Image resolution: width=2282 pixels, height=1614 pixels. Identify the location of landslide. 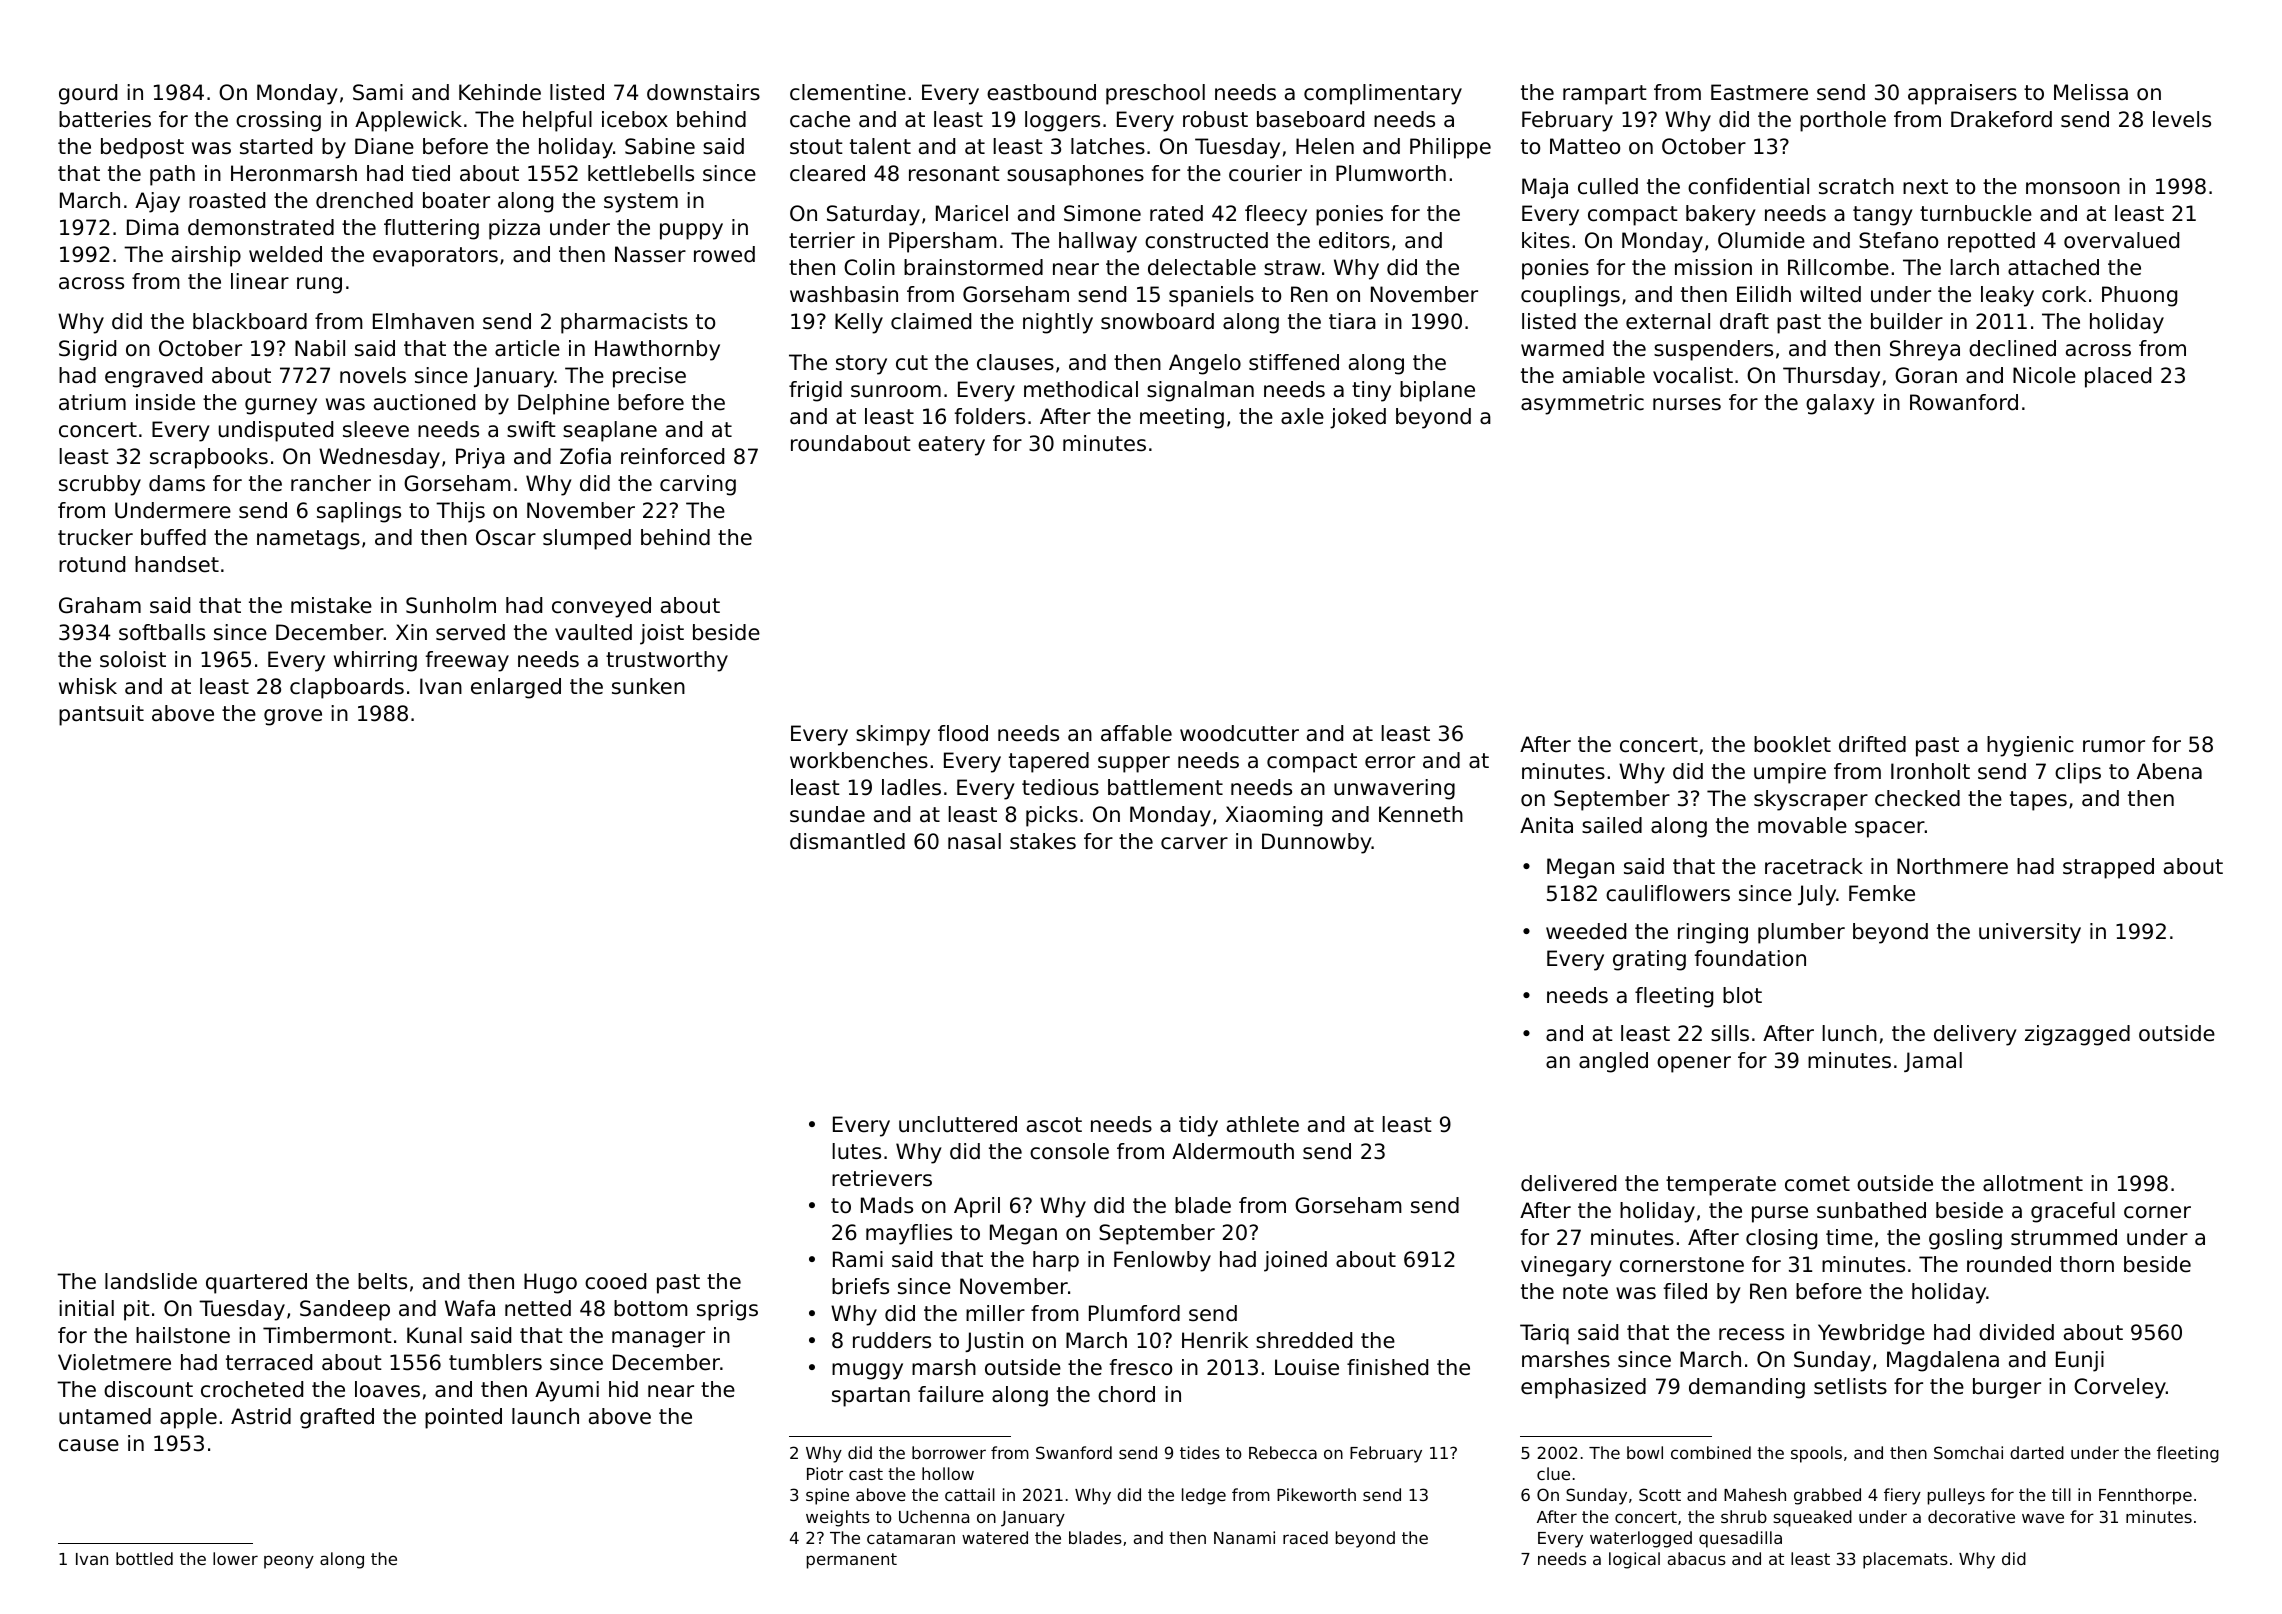
(151, 1281).
